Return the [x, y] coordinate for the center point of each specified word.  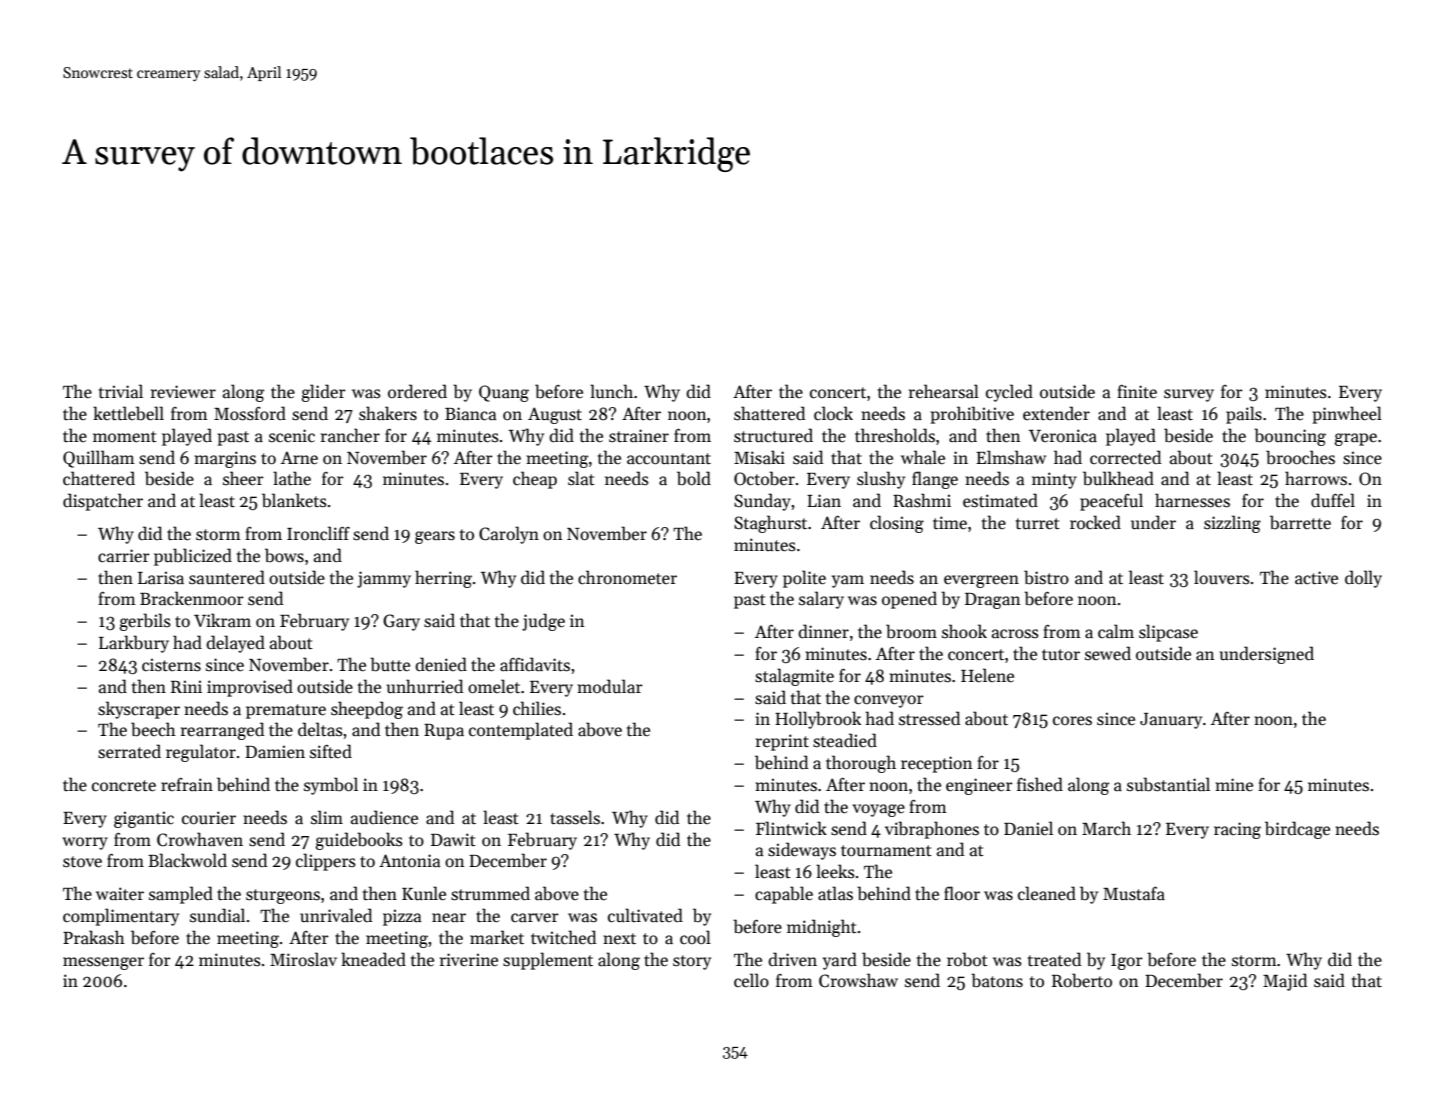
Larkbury [134, 644]
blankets [294, 500]
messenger [103, 963]
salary [821, 600]
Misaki [759, 457]
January [1171, 721]
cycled [1009, 393]
